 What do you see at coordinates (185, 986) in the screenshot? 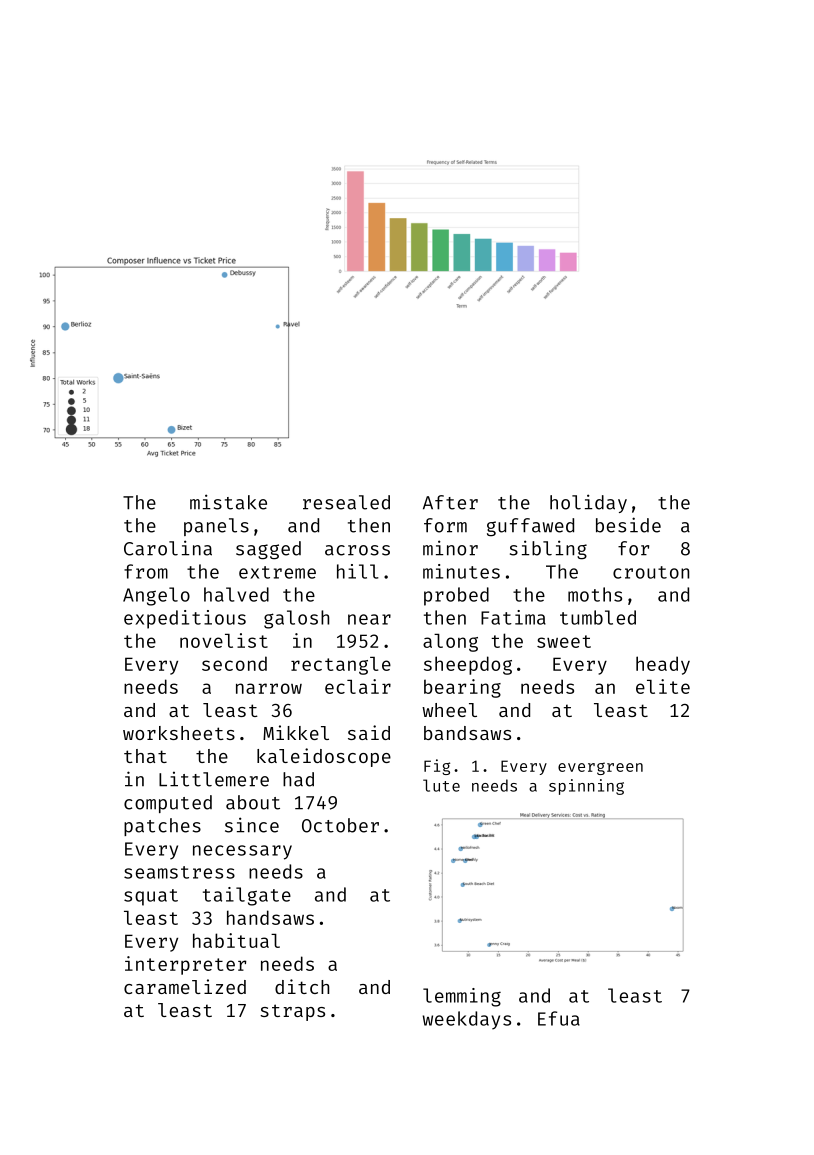
I see `caramelized` at bounding box center [185, 986].
